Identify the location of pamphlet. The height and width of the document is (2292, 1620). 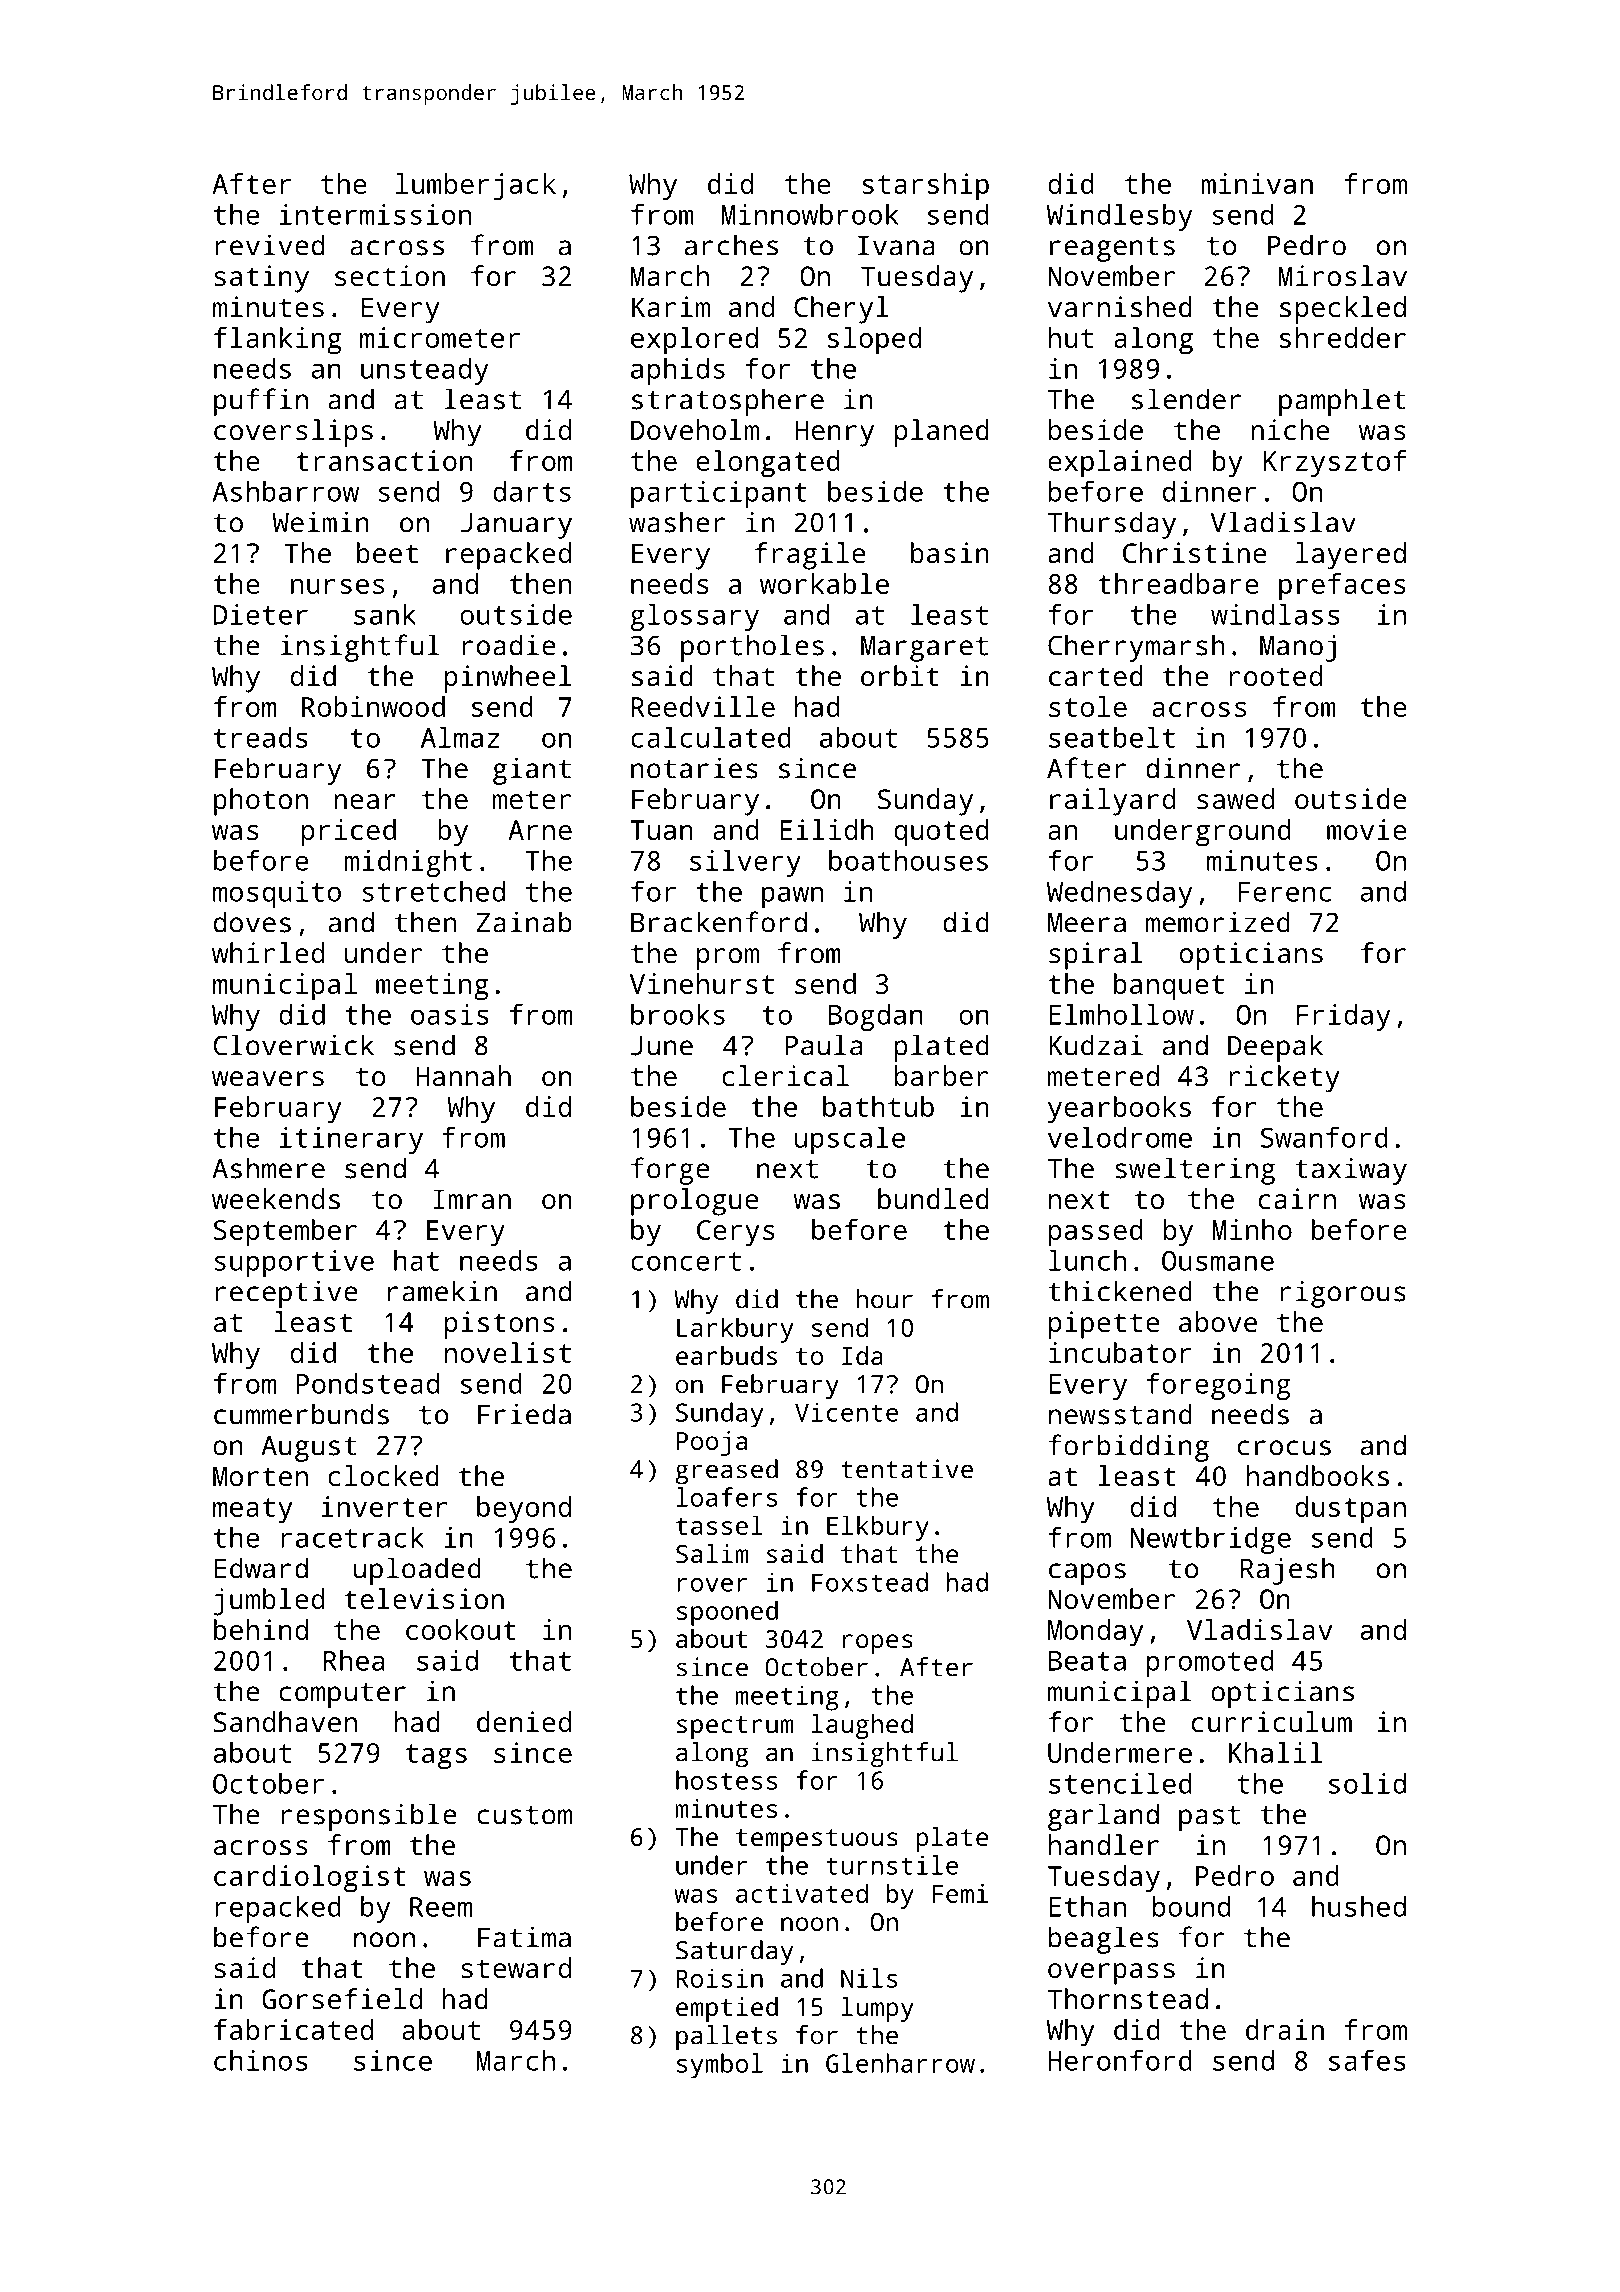
(1342, 402).
